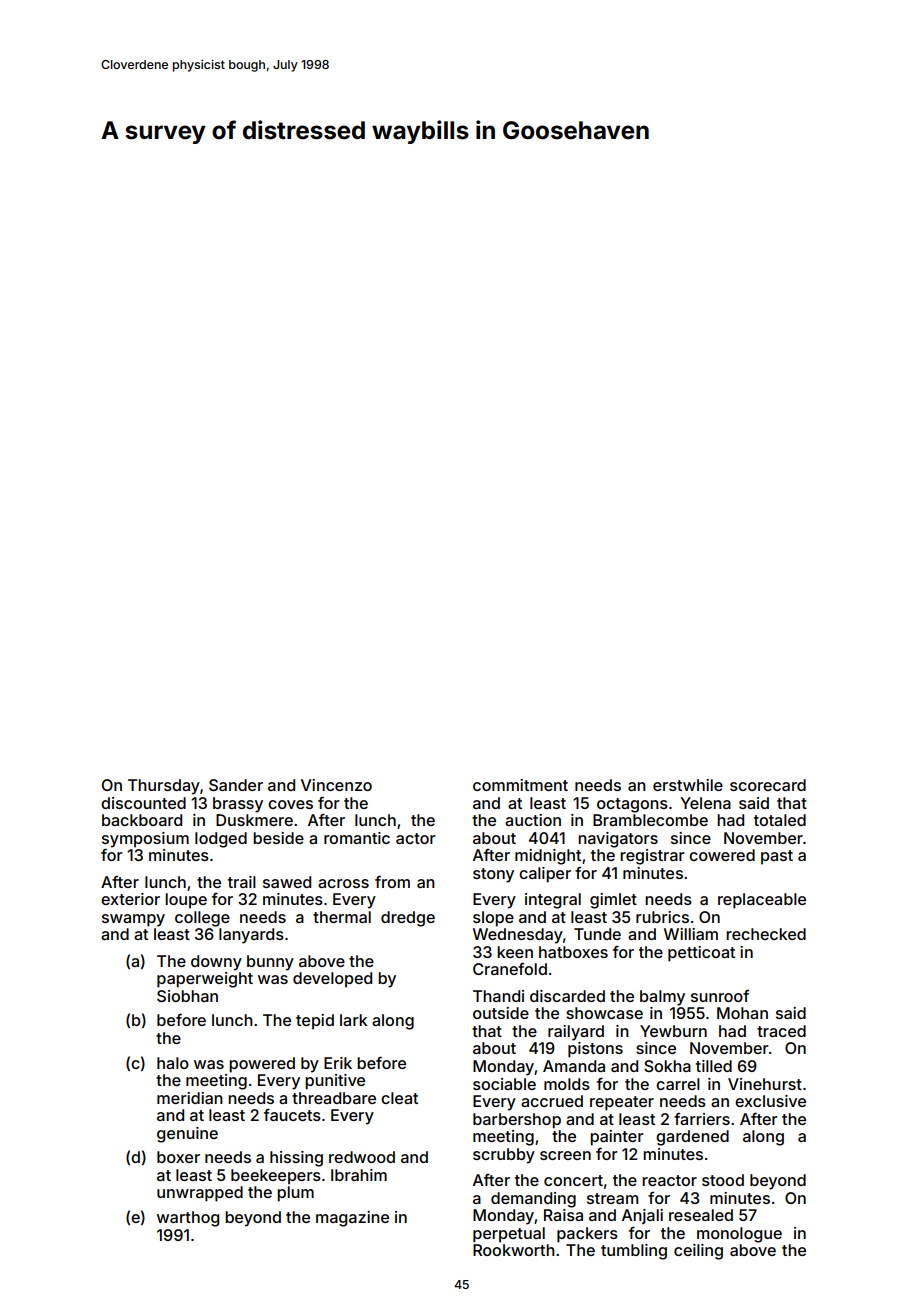  What do you see at coordinates (287, 882) in the image?
I see `sawed` at bounding box center [287, 882].
